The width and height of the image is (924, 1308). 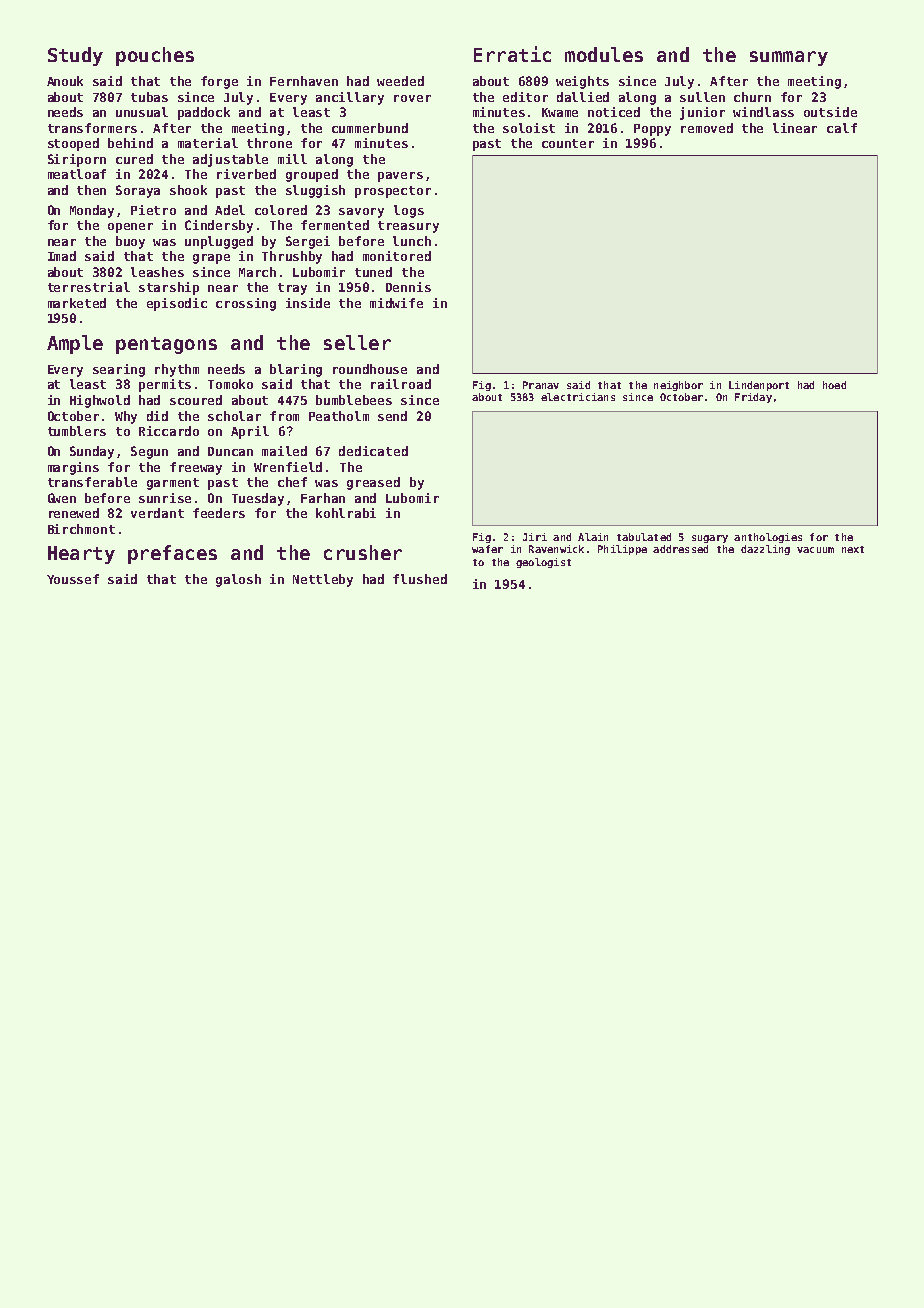 What do you see at coordinates (155, 56) in the image?
I see `pouches` at bounding box center [155, 56].
